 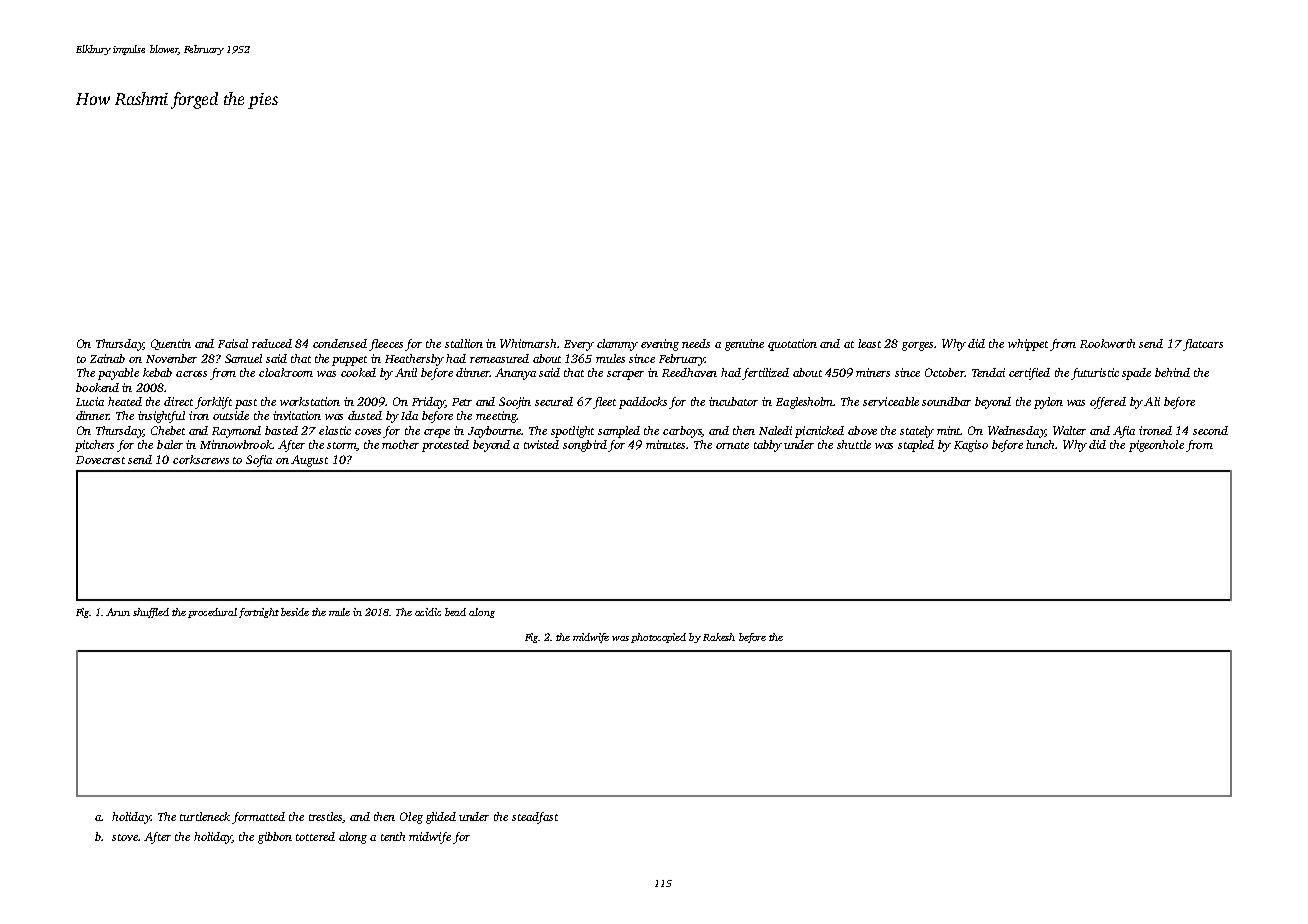 What do you see at coordinates (1203, 345) in the image?
I see `flatcars` at bounding box center [1203, 345].
